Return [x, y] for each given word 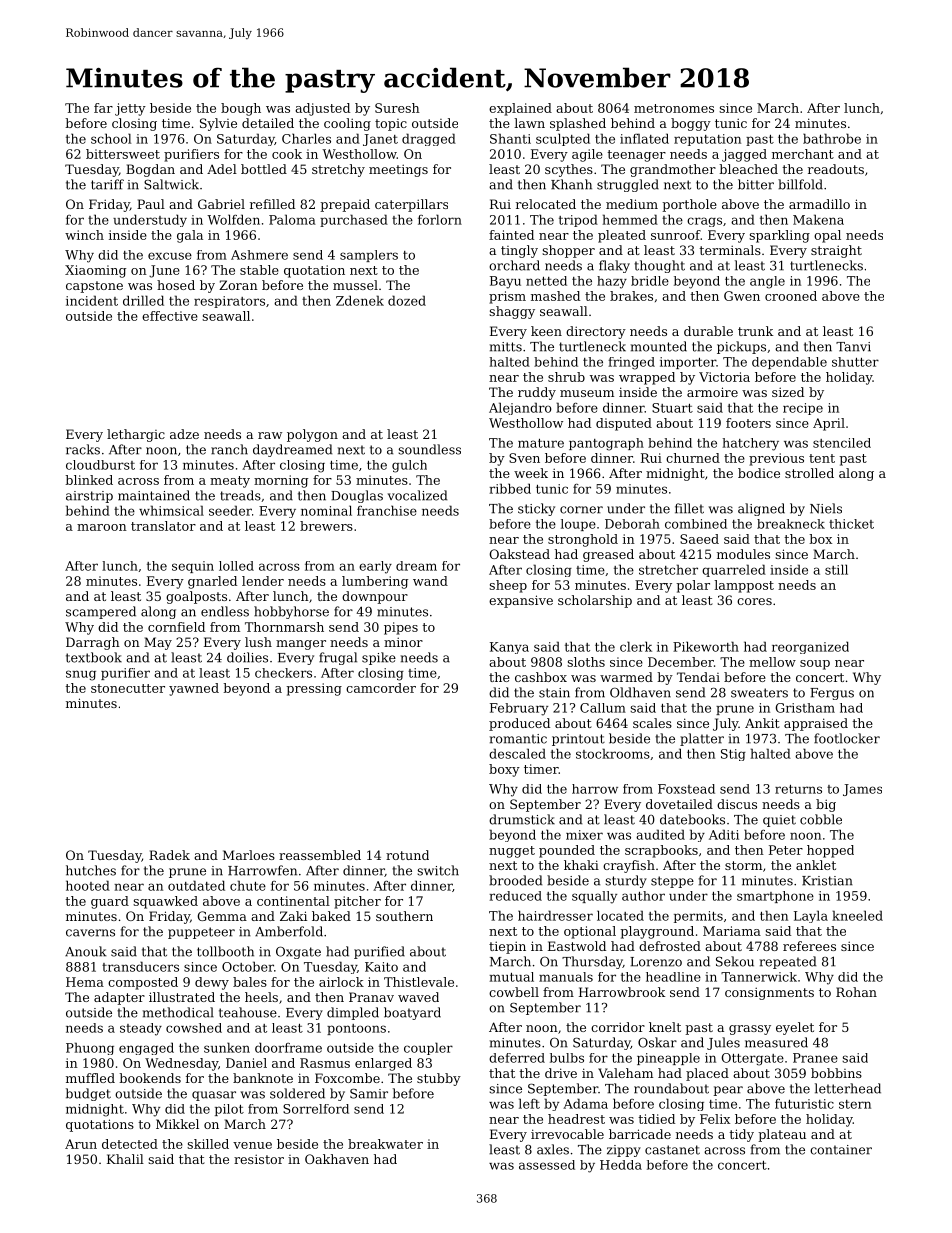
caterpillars [411, 205]
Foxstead [686, 789]
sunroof [675, 235]
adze [184, 434]
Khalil [125, 1159]
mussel [355, 285]
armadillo [819, 204]
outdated [196, 885]
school [111, 138]
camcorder [381, 688]
